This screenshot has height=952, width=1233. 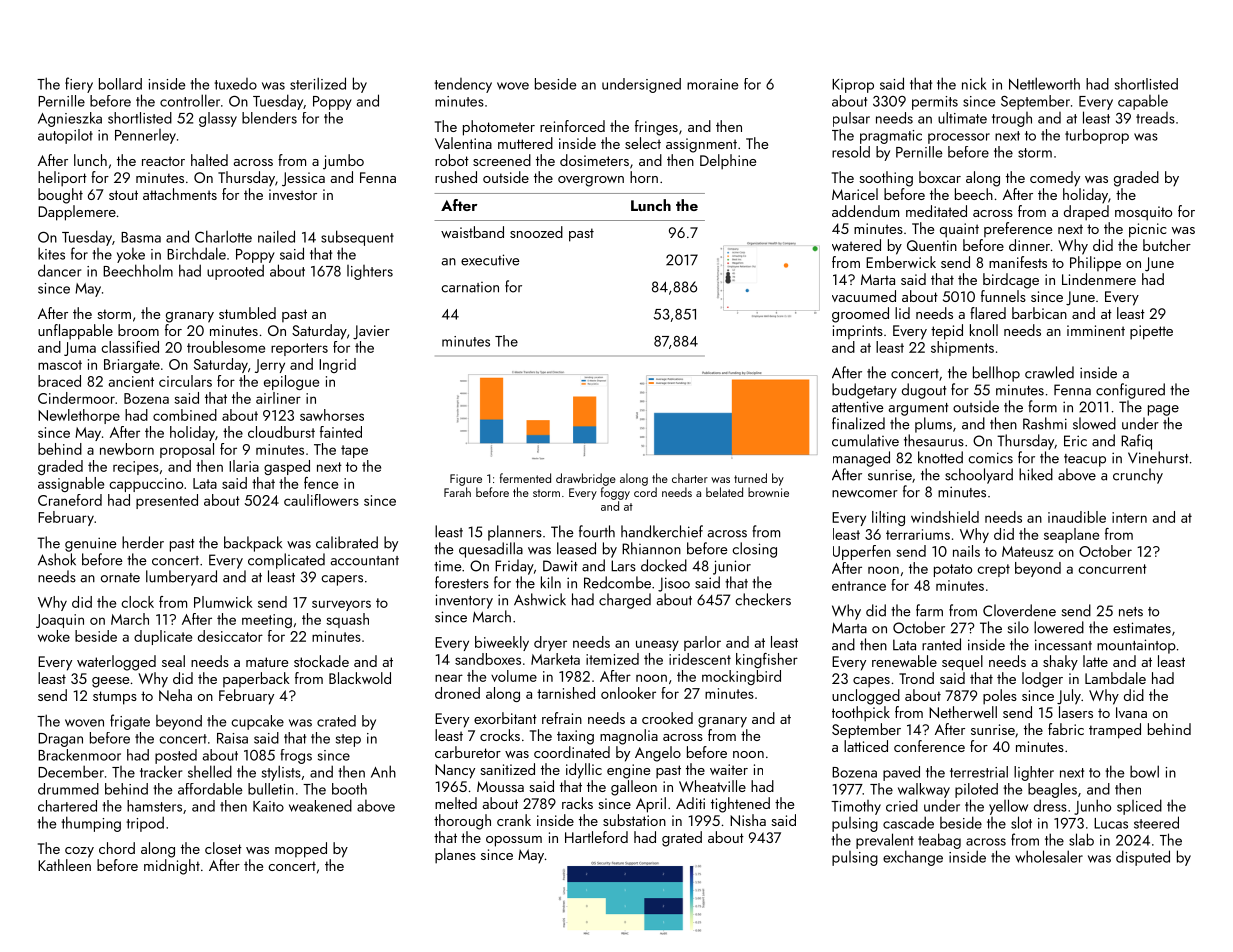 I want to click on imminent, so click(x=1096, y=330).
